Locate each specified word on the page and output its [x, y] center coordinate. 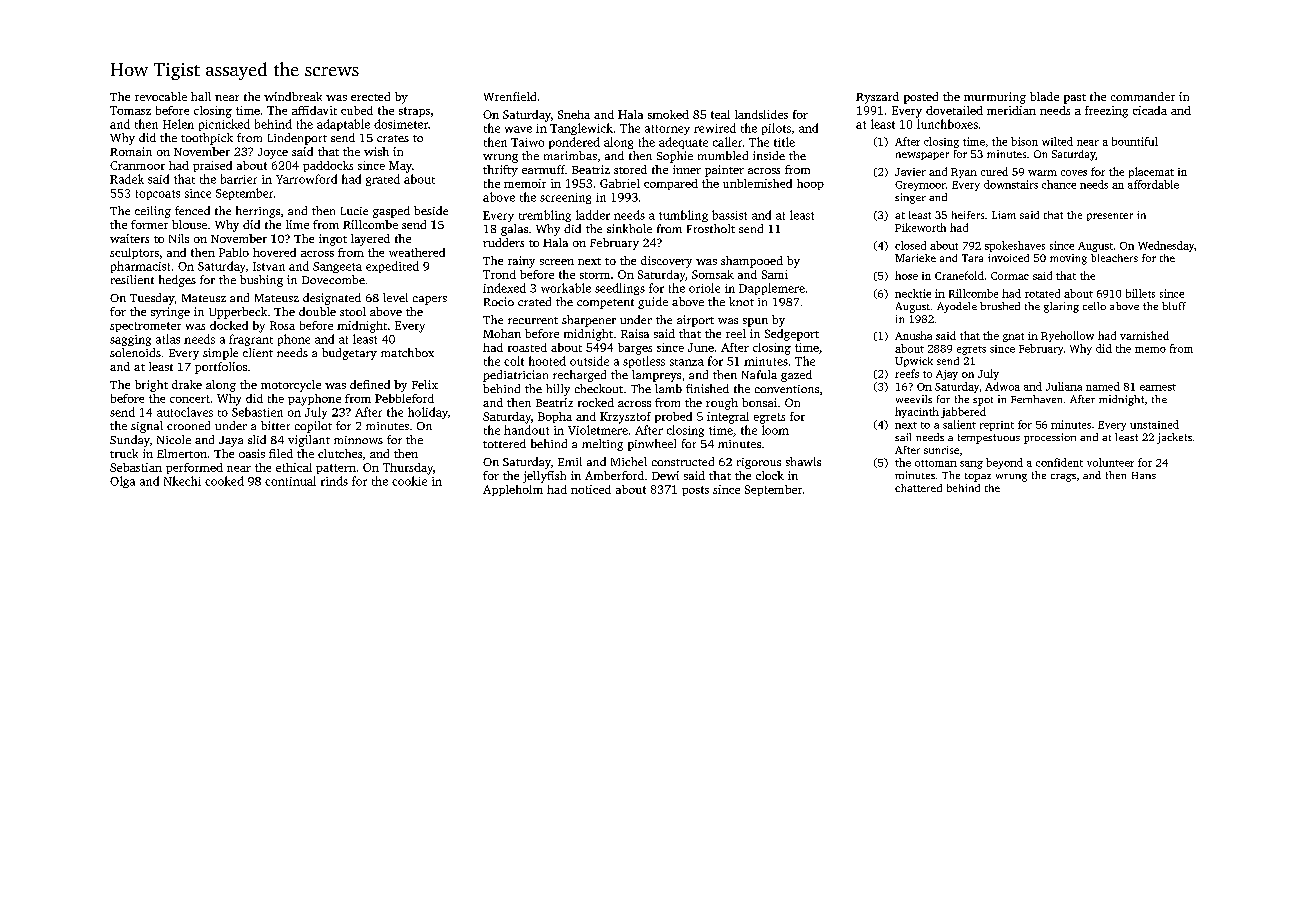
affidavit [314, 110]
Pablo [234, 252]
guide [653, 303]
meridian [1011, 110]
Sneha [574, 114]
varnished [1144, 335]
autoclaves [185, 412]
